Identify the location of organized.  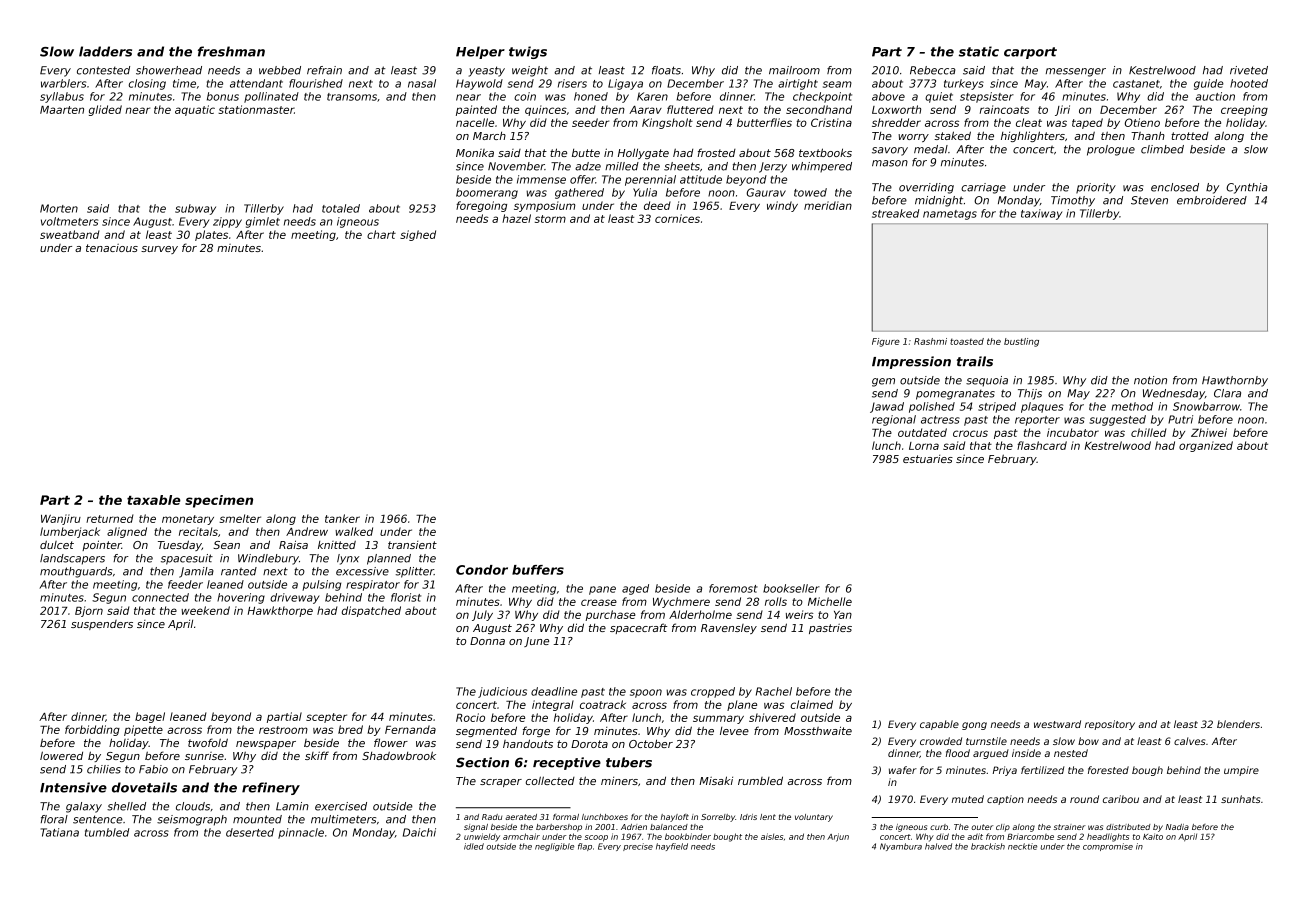
(1206, 446).
